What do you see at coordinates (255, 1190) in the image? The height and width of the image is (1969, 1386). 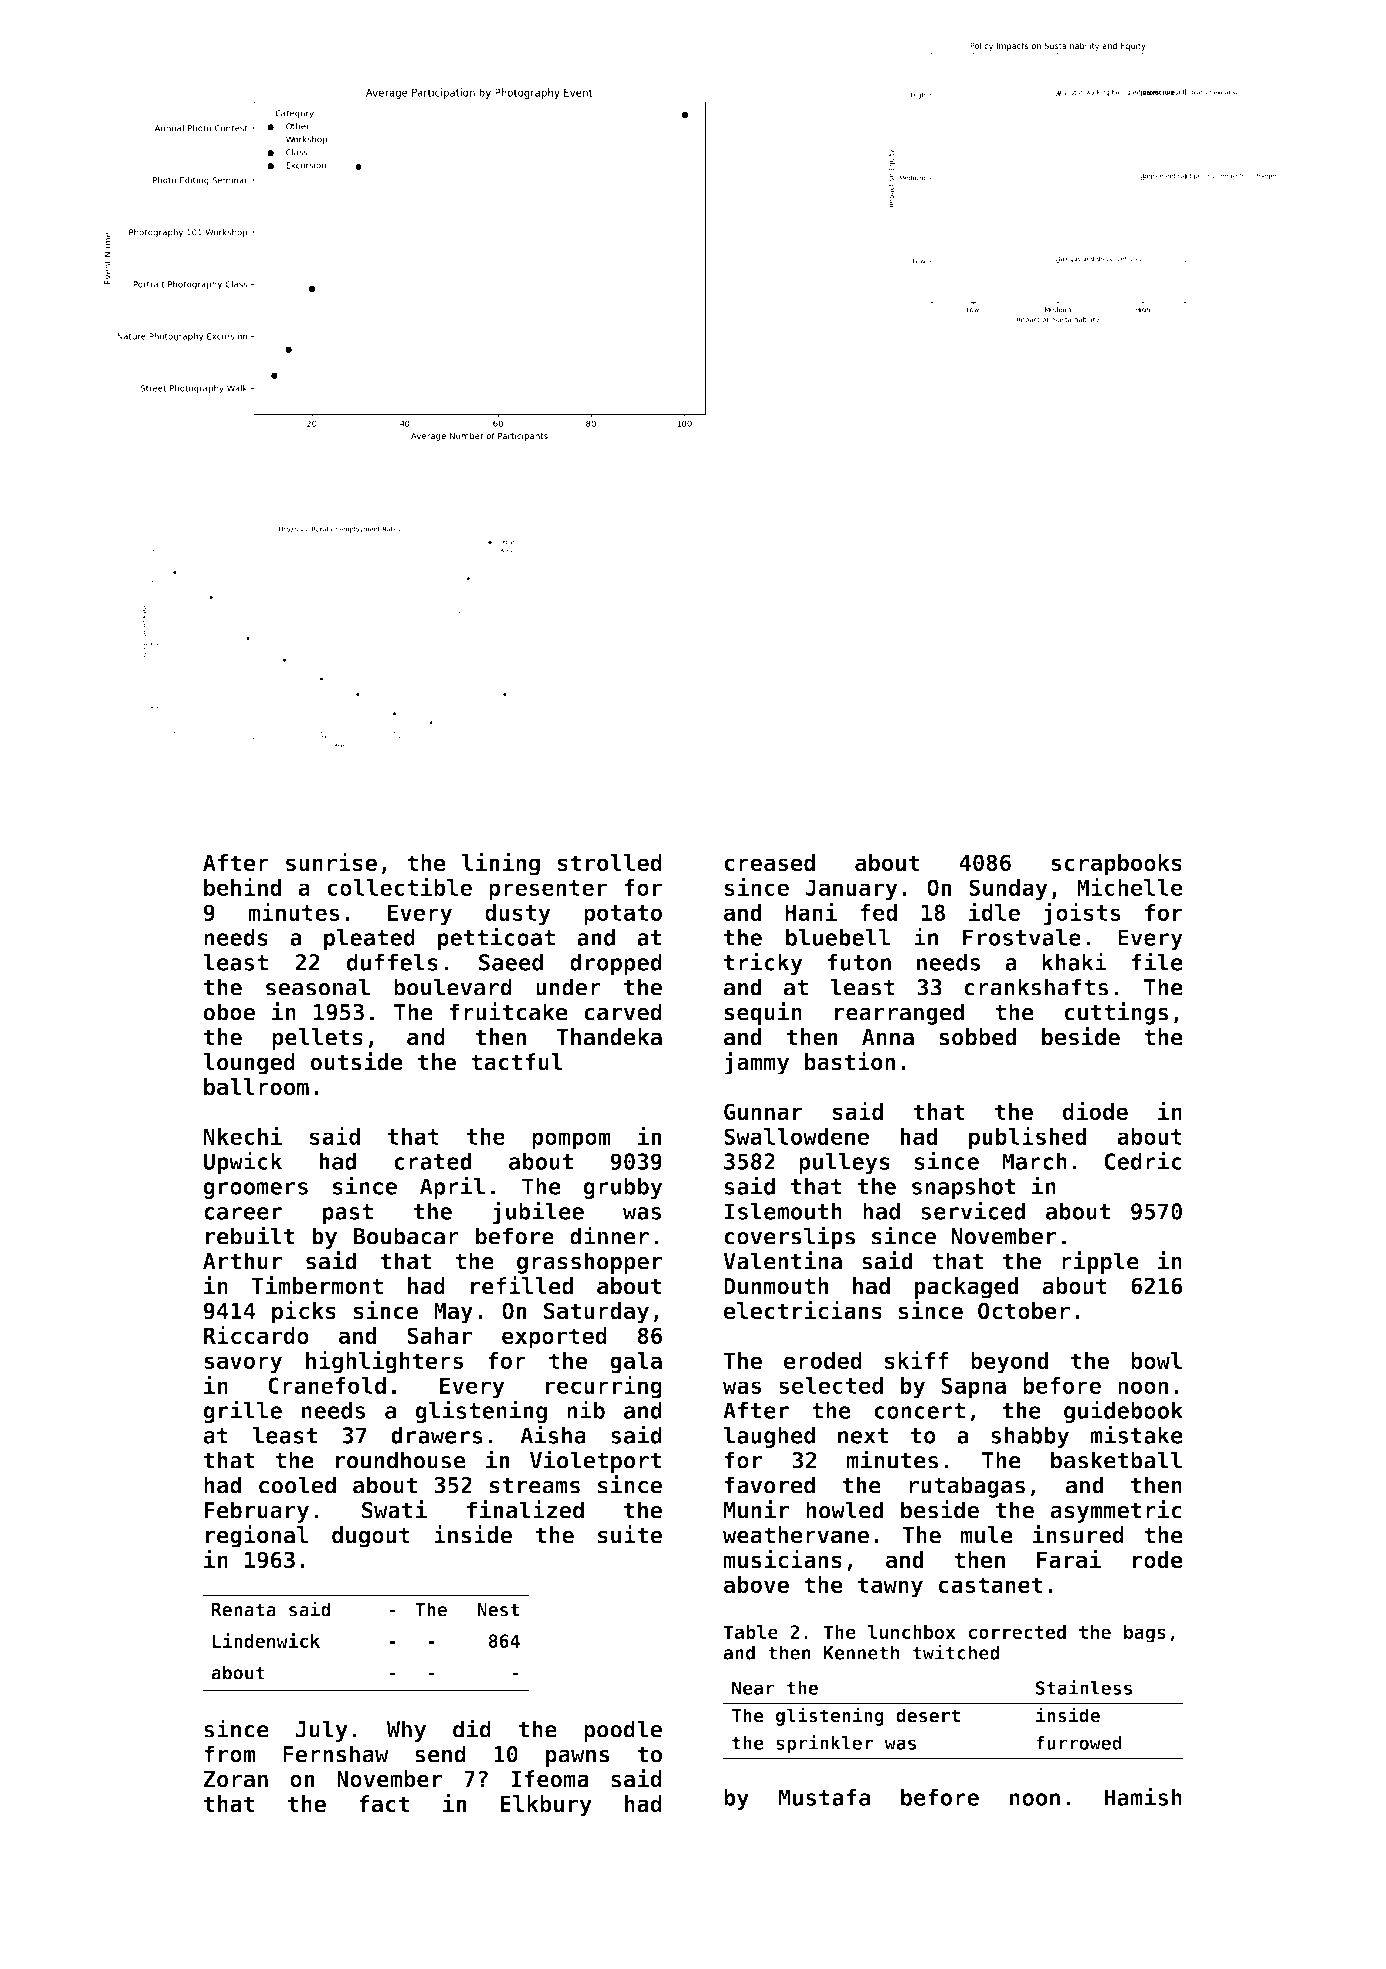 I see `groomers` at bounding box center [255, 1190].
